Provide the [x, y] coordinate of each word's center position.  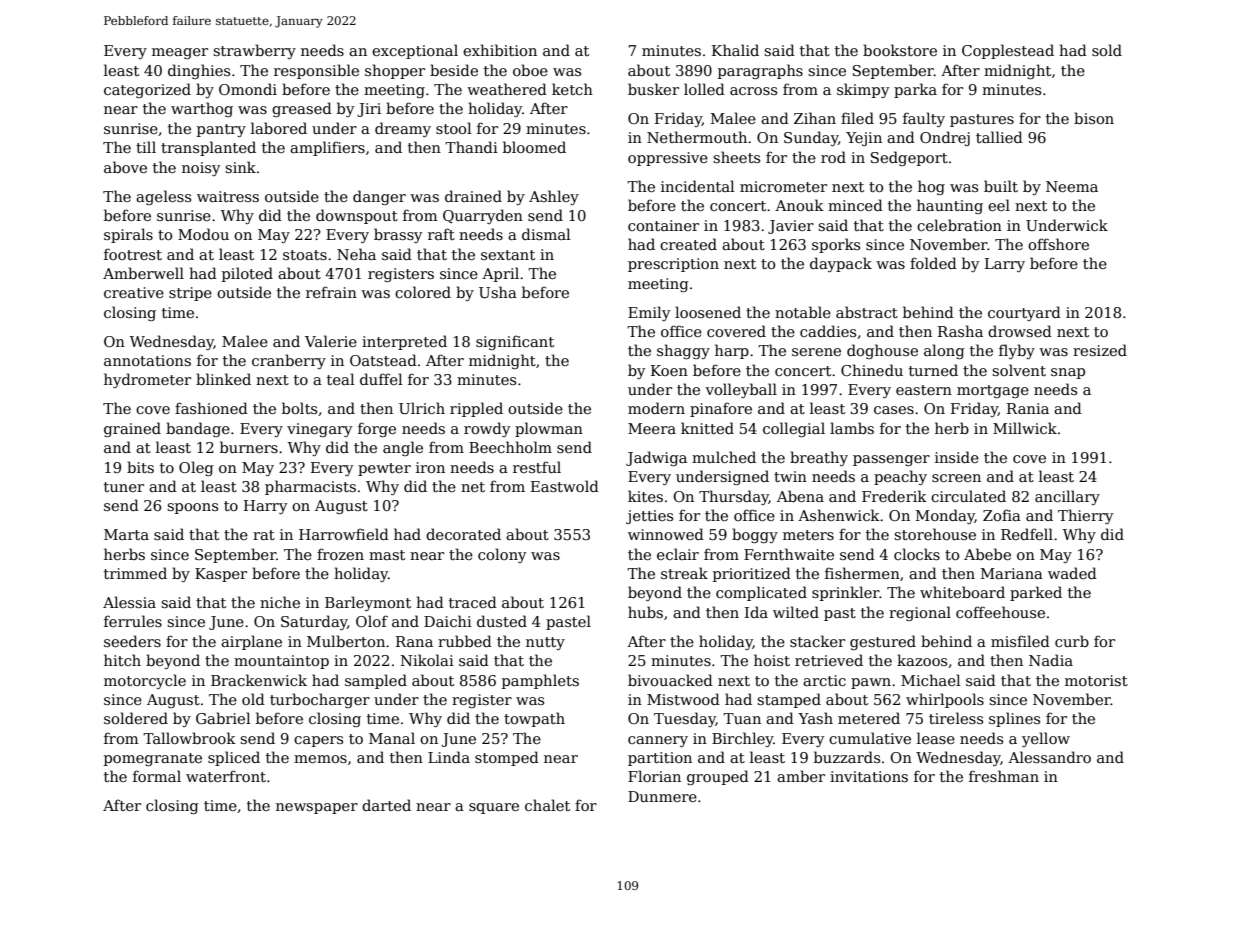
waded [1072, 573]
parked [1036, 593]
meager [180, 53]
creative [134, 292]
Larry [1005, 265]
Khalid [735, 50]
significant [515, 342]
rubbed [465, 641]
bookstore [900, 50]
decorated [463, 534]
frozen [340, 554]
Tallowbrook [189, 738]
